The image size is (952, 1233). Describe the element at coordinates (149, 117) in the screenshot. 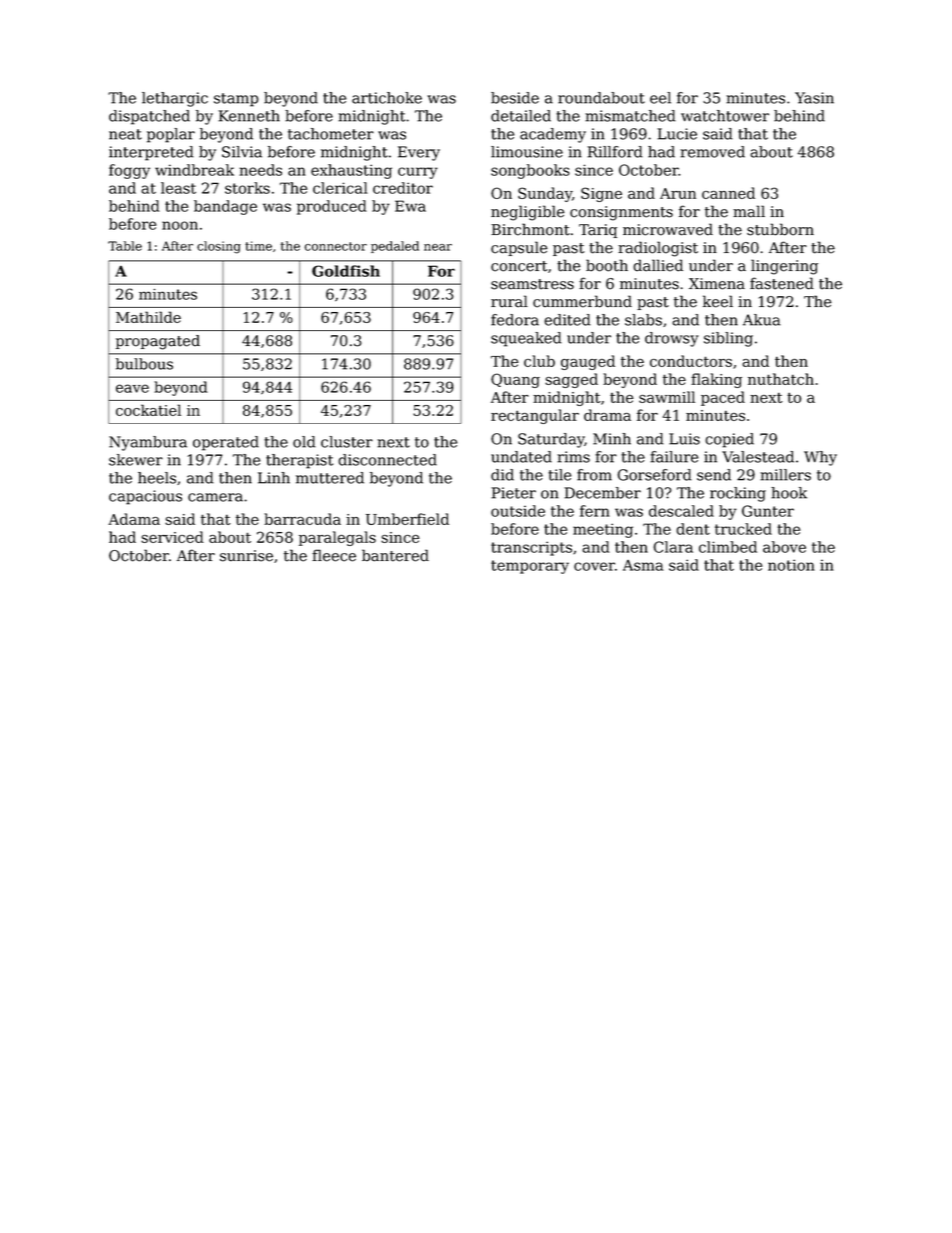

I see `dispatched` at that location.
